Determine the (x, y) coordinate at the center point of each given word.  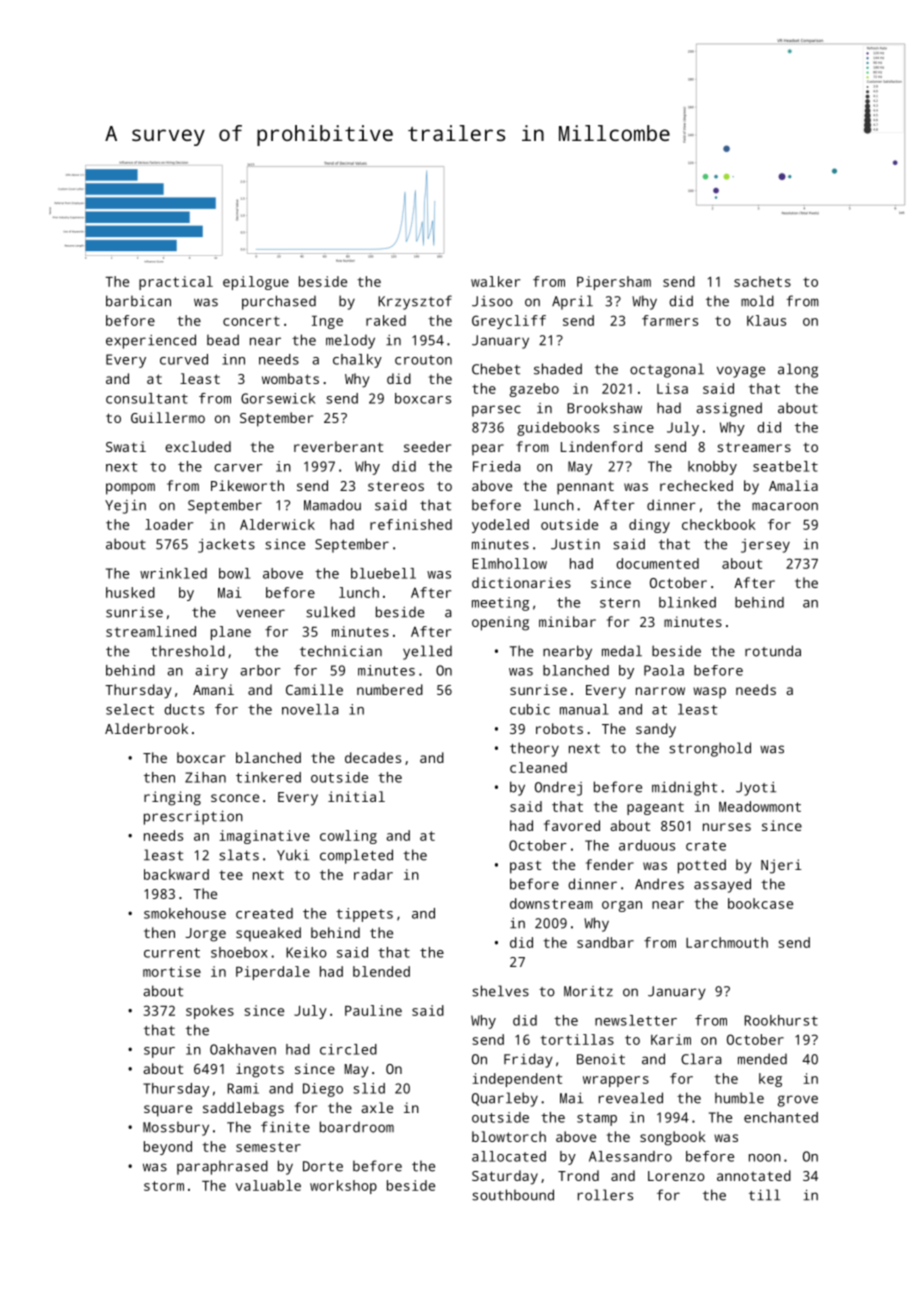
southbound (513, 1195)
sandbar (605, 942)
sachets (762, 281)
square (168, 1111)
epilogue (256, 283)
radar (373, 874)
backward (176, 874)
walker (496, 281)
